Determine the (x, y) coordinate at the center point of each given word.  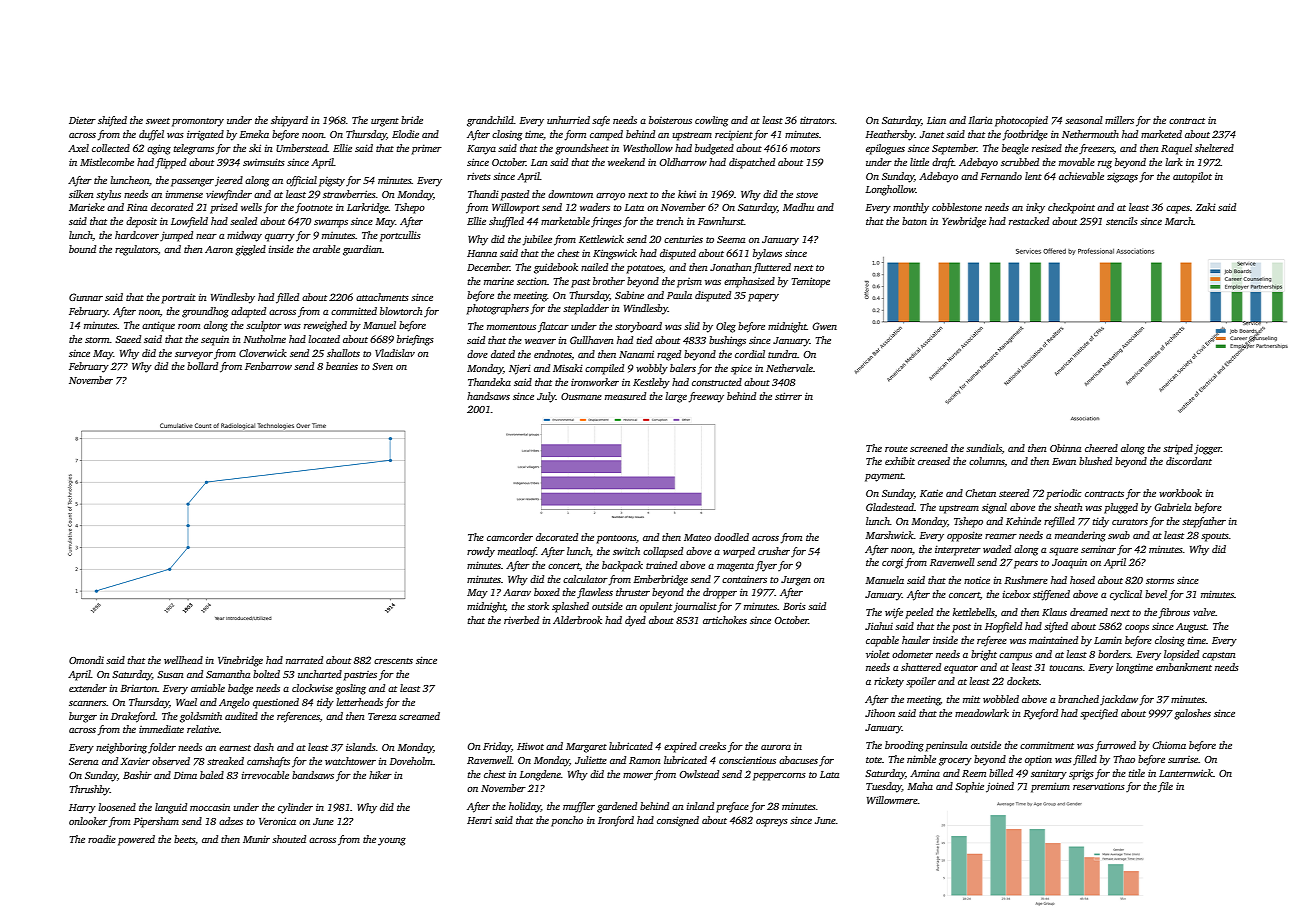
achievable (1081, 176)
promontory (198, 122)
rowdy (481, 552)
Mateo (697, 537)
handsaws (488, 396)
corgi (892, 563)
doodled (731, 537)
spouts (1215, 537)
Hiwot (530, 746)
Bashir (137, 775)
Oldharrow (683, 162)
